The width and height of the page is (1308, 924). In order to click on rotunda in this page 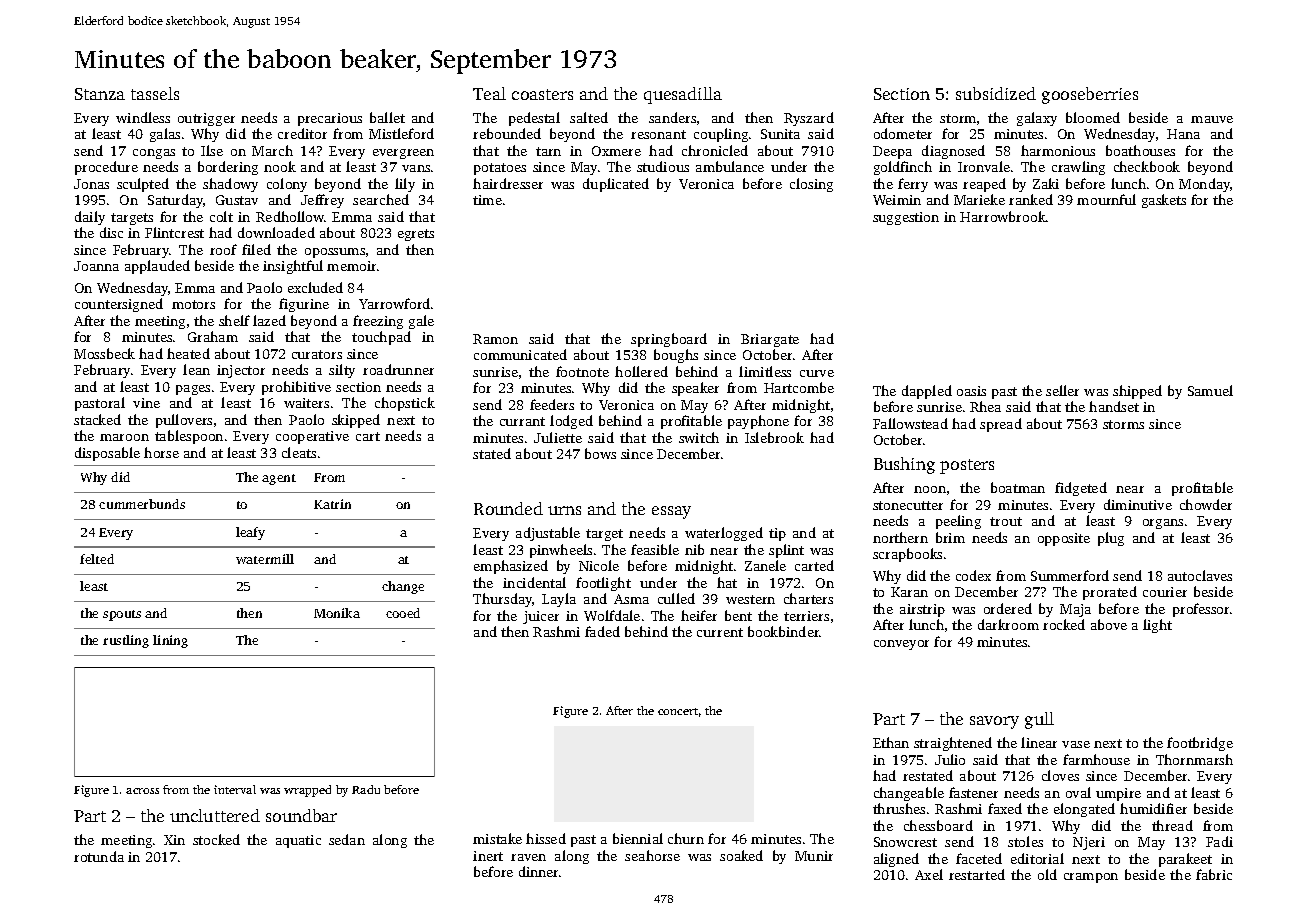, I will do `click(99, 856)`.
